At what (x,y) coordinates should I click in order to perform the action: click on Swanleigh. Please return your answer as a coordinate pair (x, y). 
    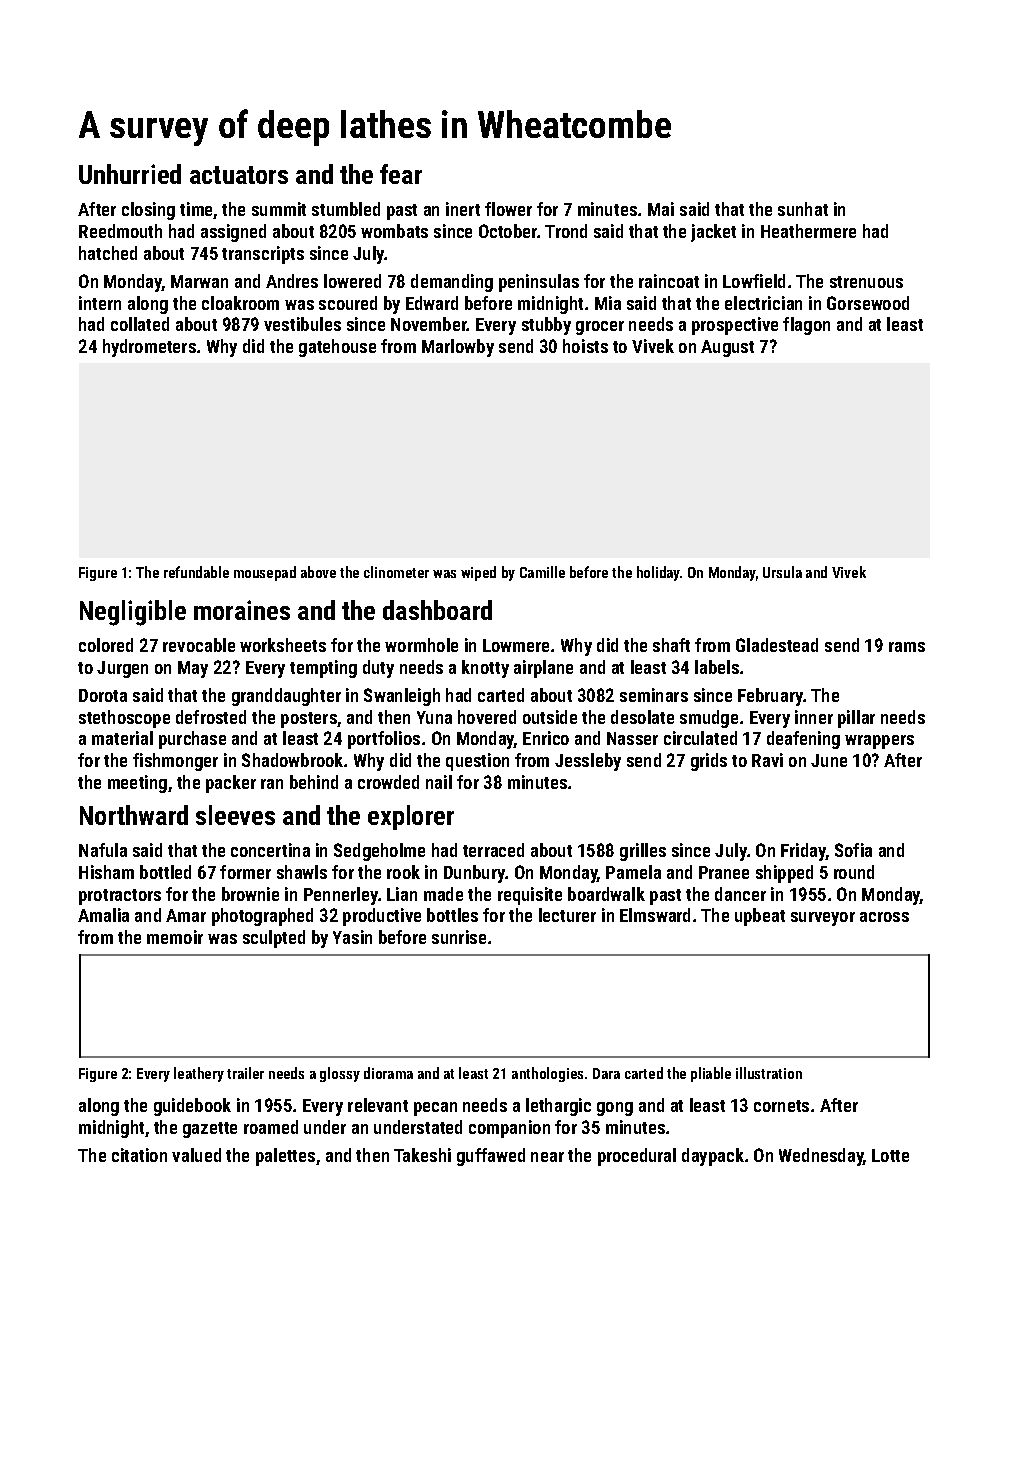
    Looking at the image, I should click on (402, 697).
